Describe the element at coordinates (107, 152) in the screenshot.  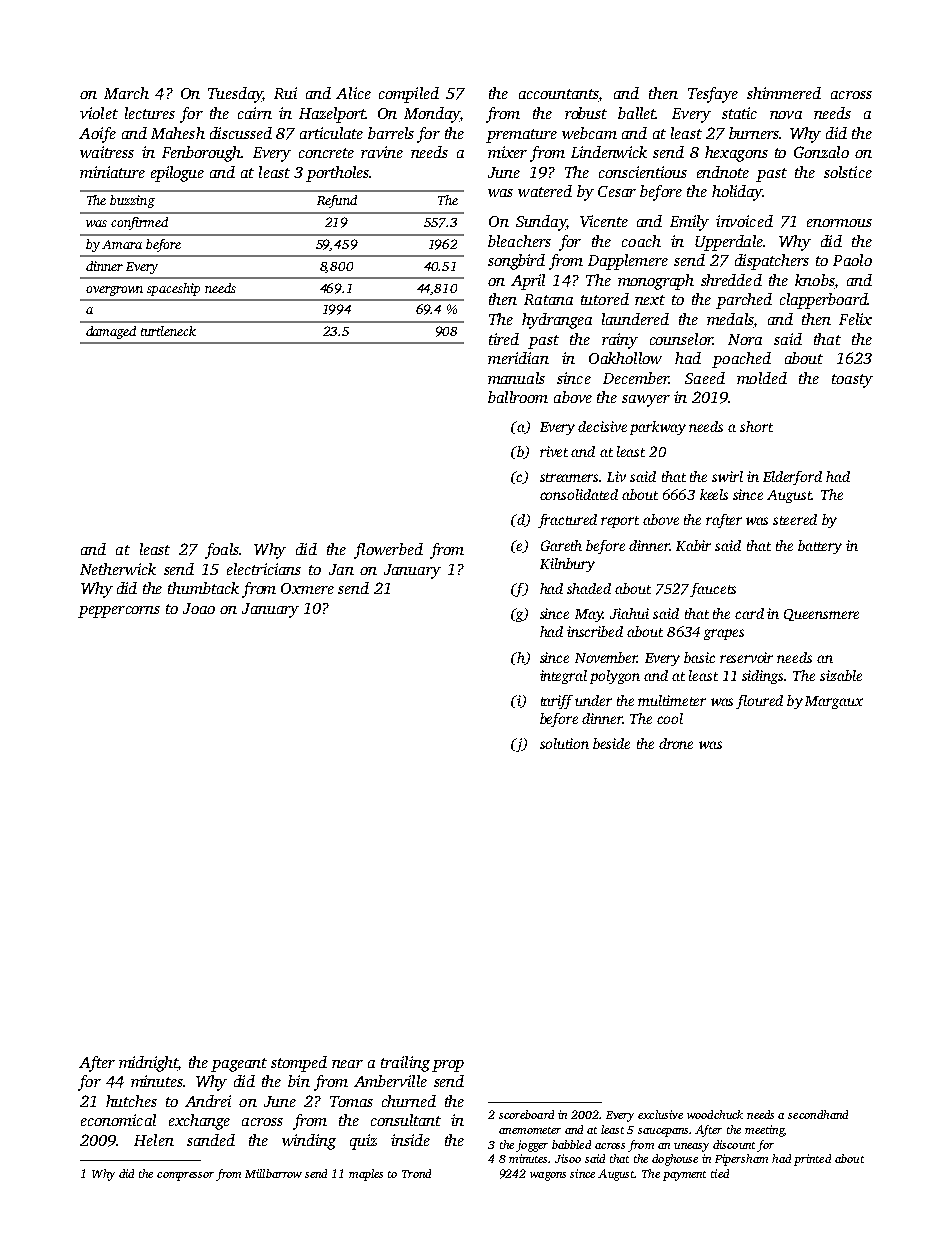
I see `waitress` at that location.
